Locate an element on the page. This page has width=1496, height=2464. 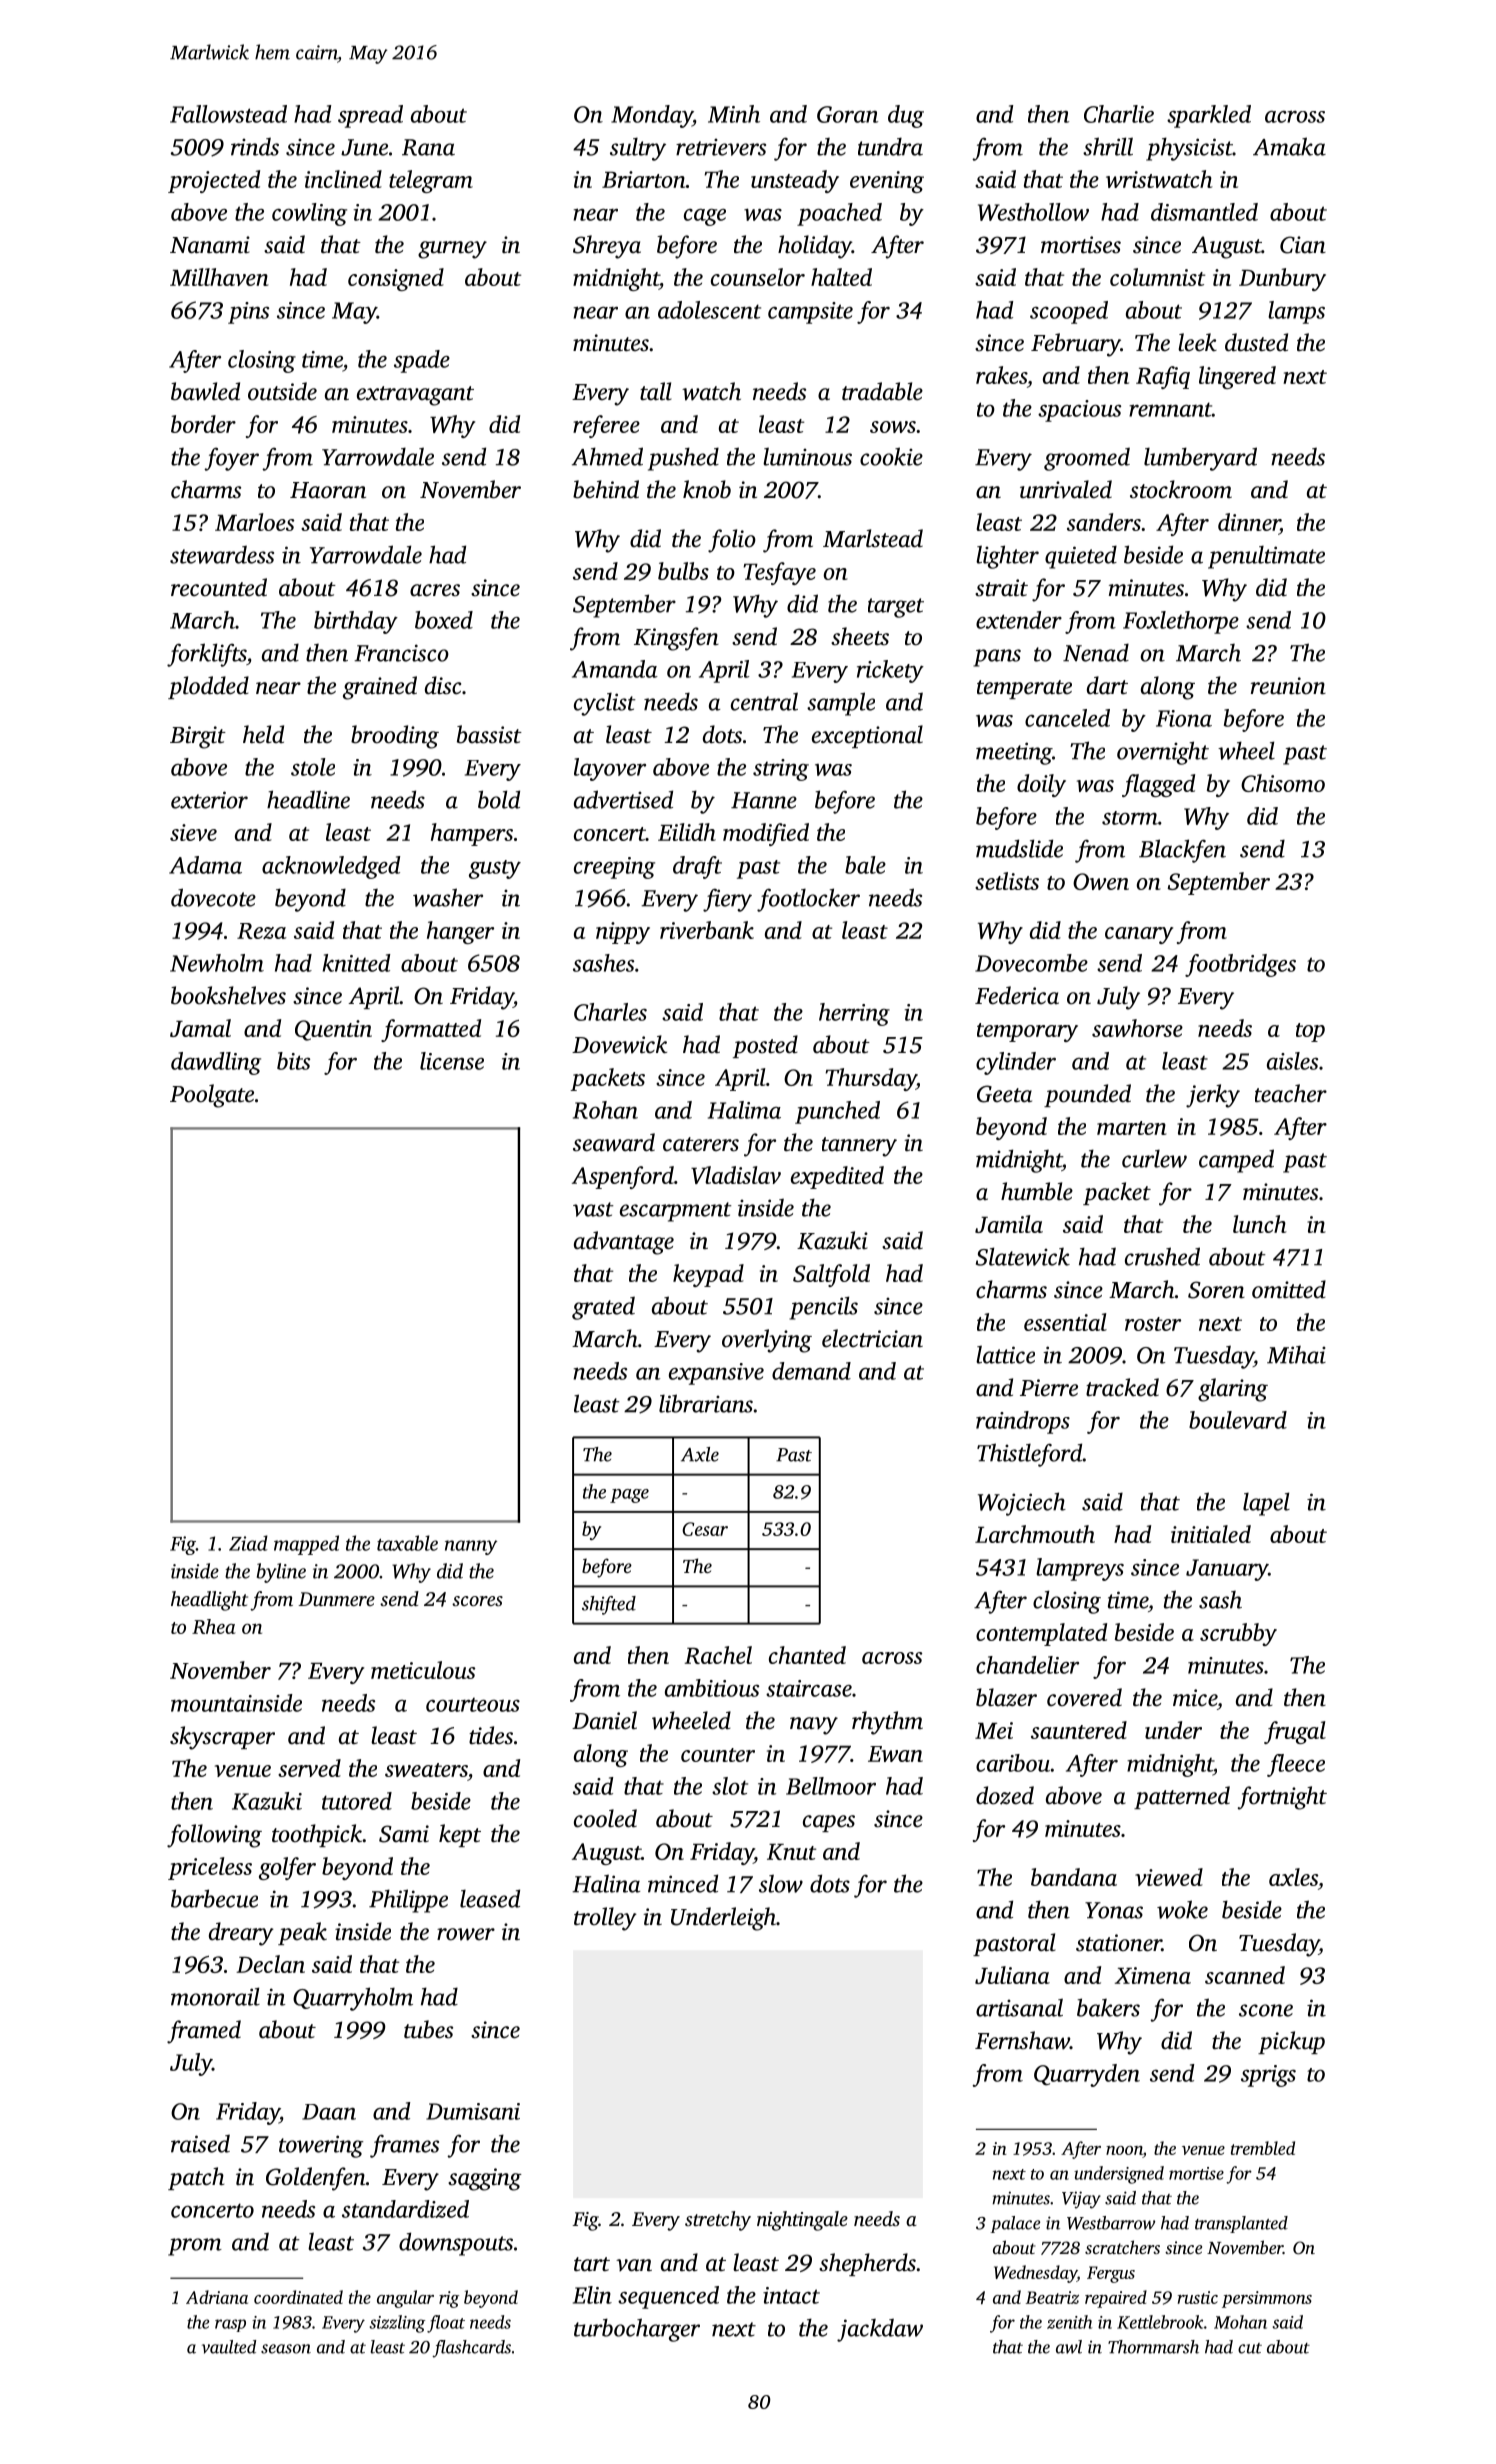
physicist is located at coordinates (1189, 149).
